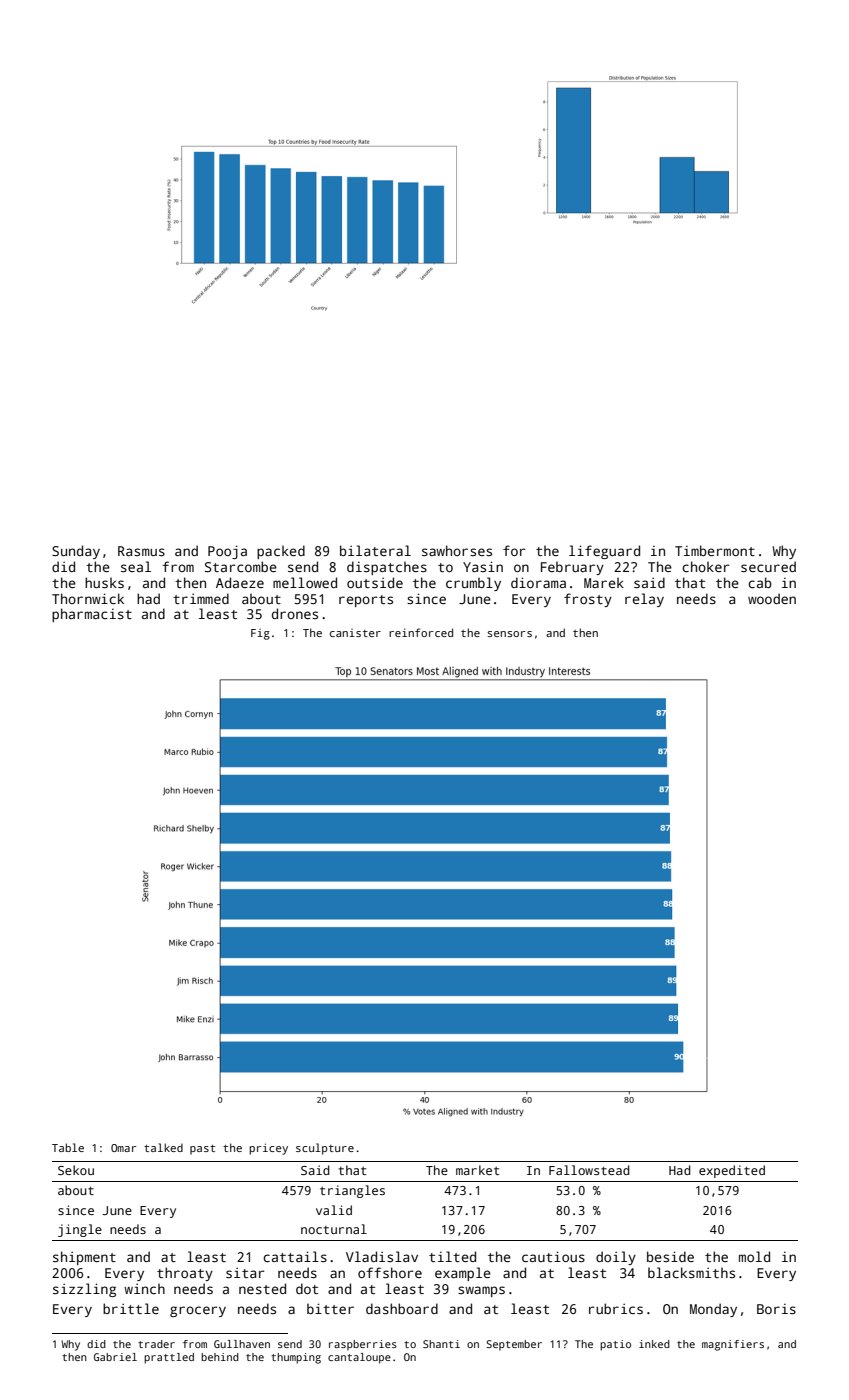 Image resolution: width=849 pixels, height=1400 pixels. What do you see at coordinates (670, 1256) in the screenshot?
I see `beside` at bounding box center [670, 1256].
